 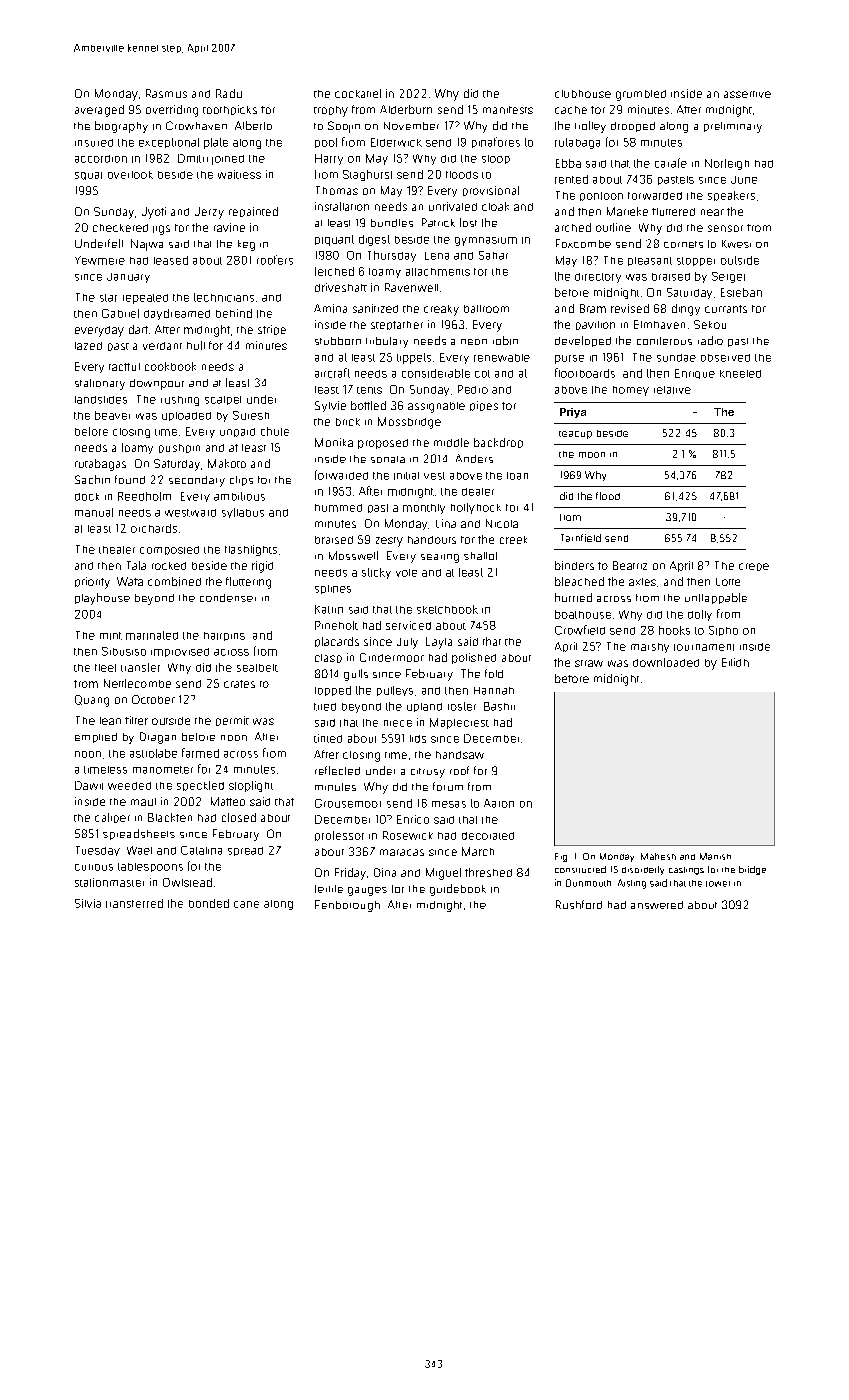 What do you see at coordinates (735, 662) in the screenshot?
I see `Eilidh` at bounding box center [735, 662].
